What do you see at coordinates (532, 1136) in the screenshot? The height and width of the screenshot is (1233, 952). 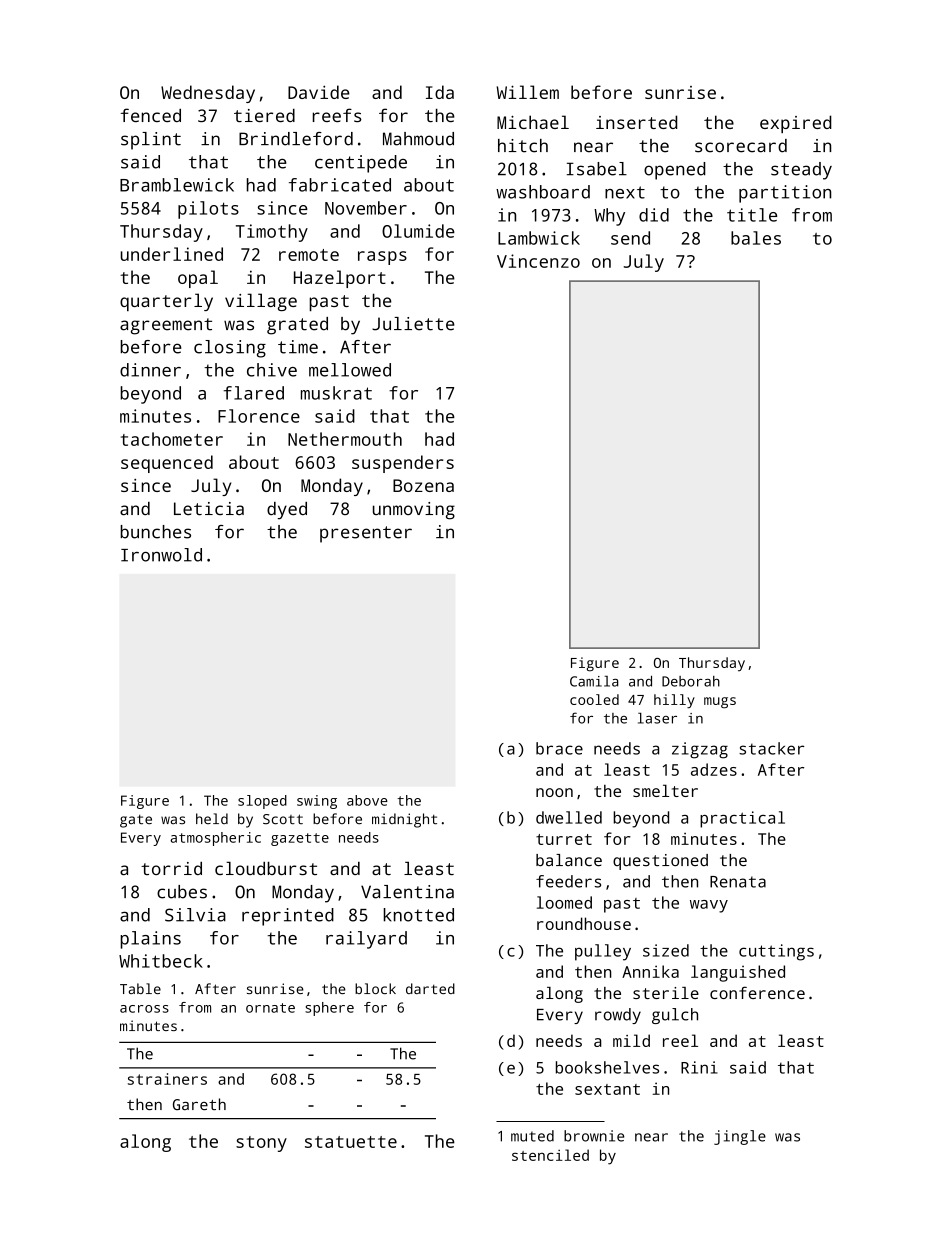 I see `muted` at bounding box center [532, 1136].
